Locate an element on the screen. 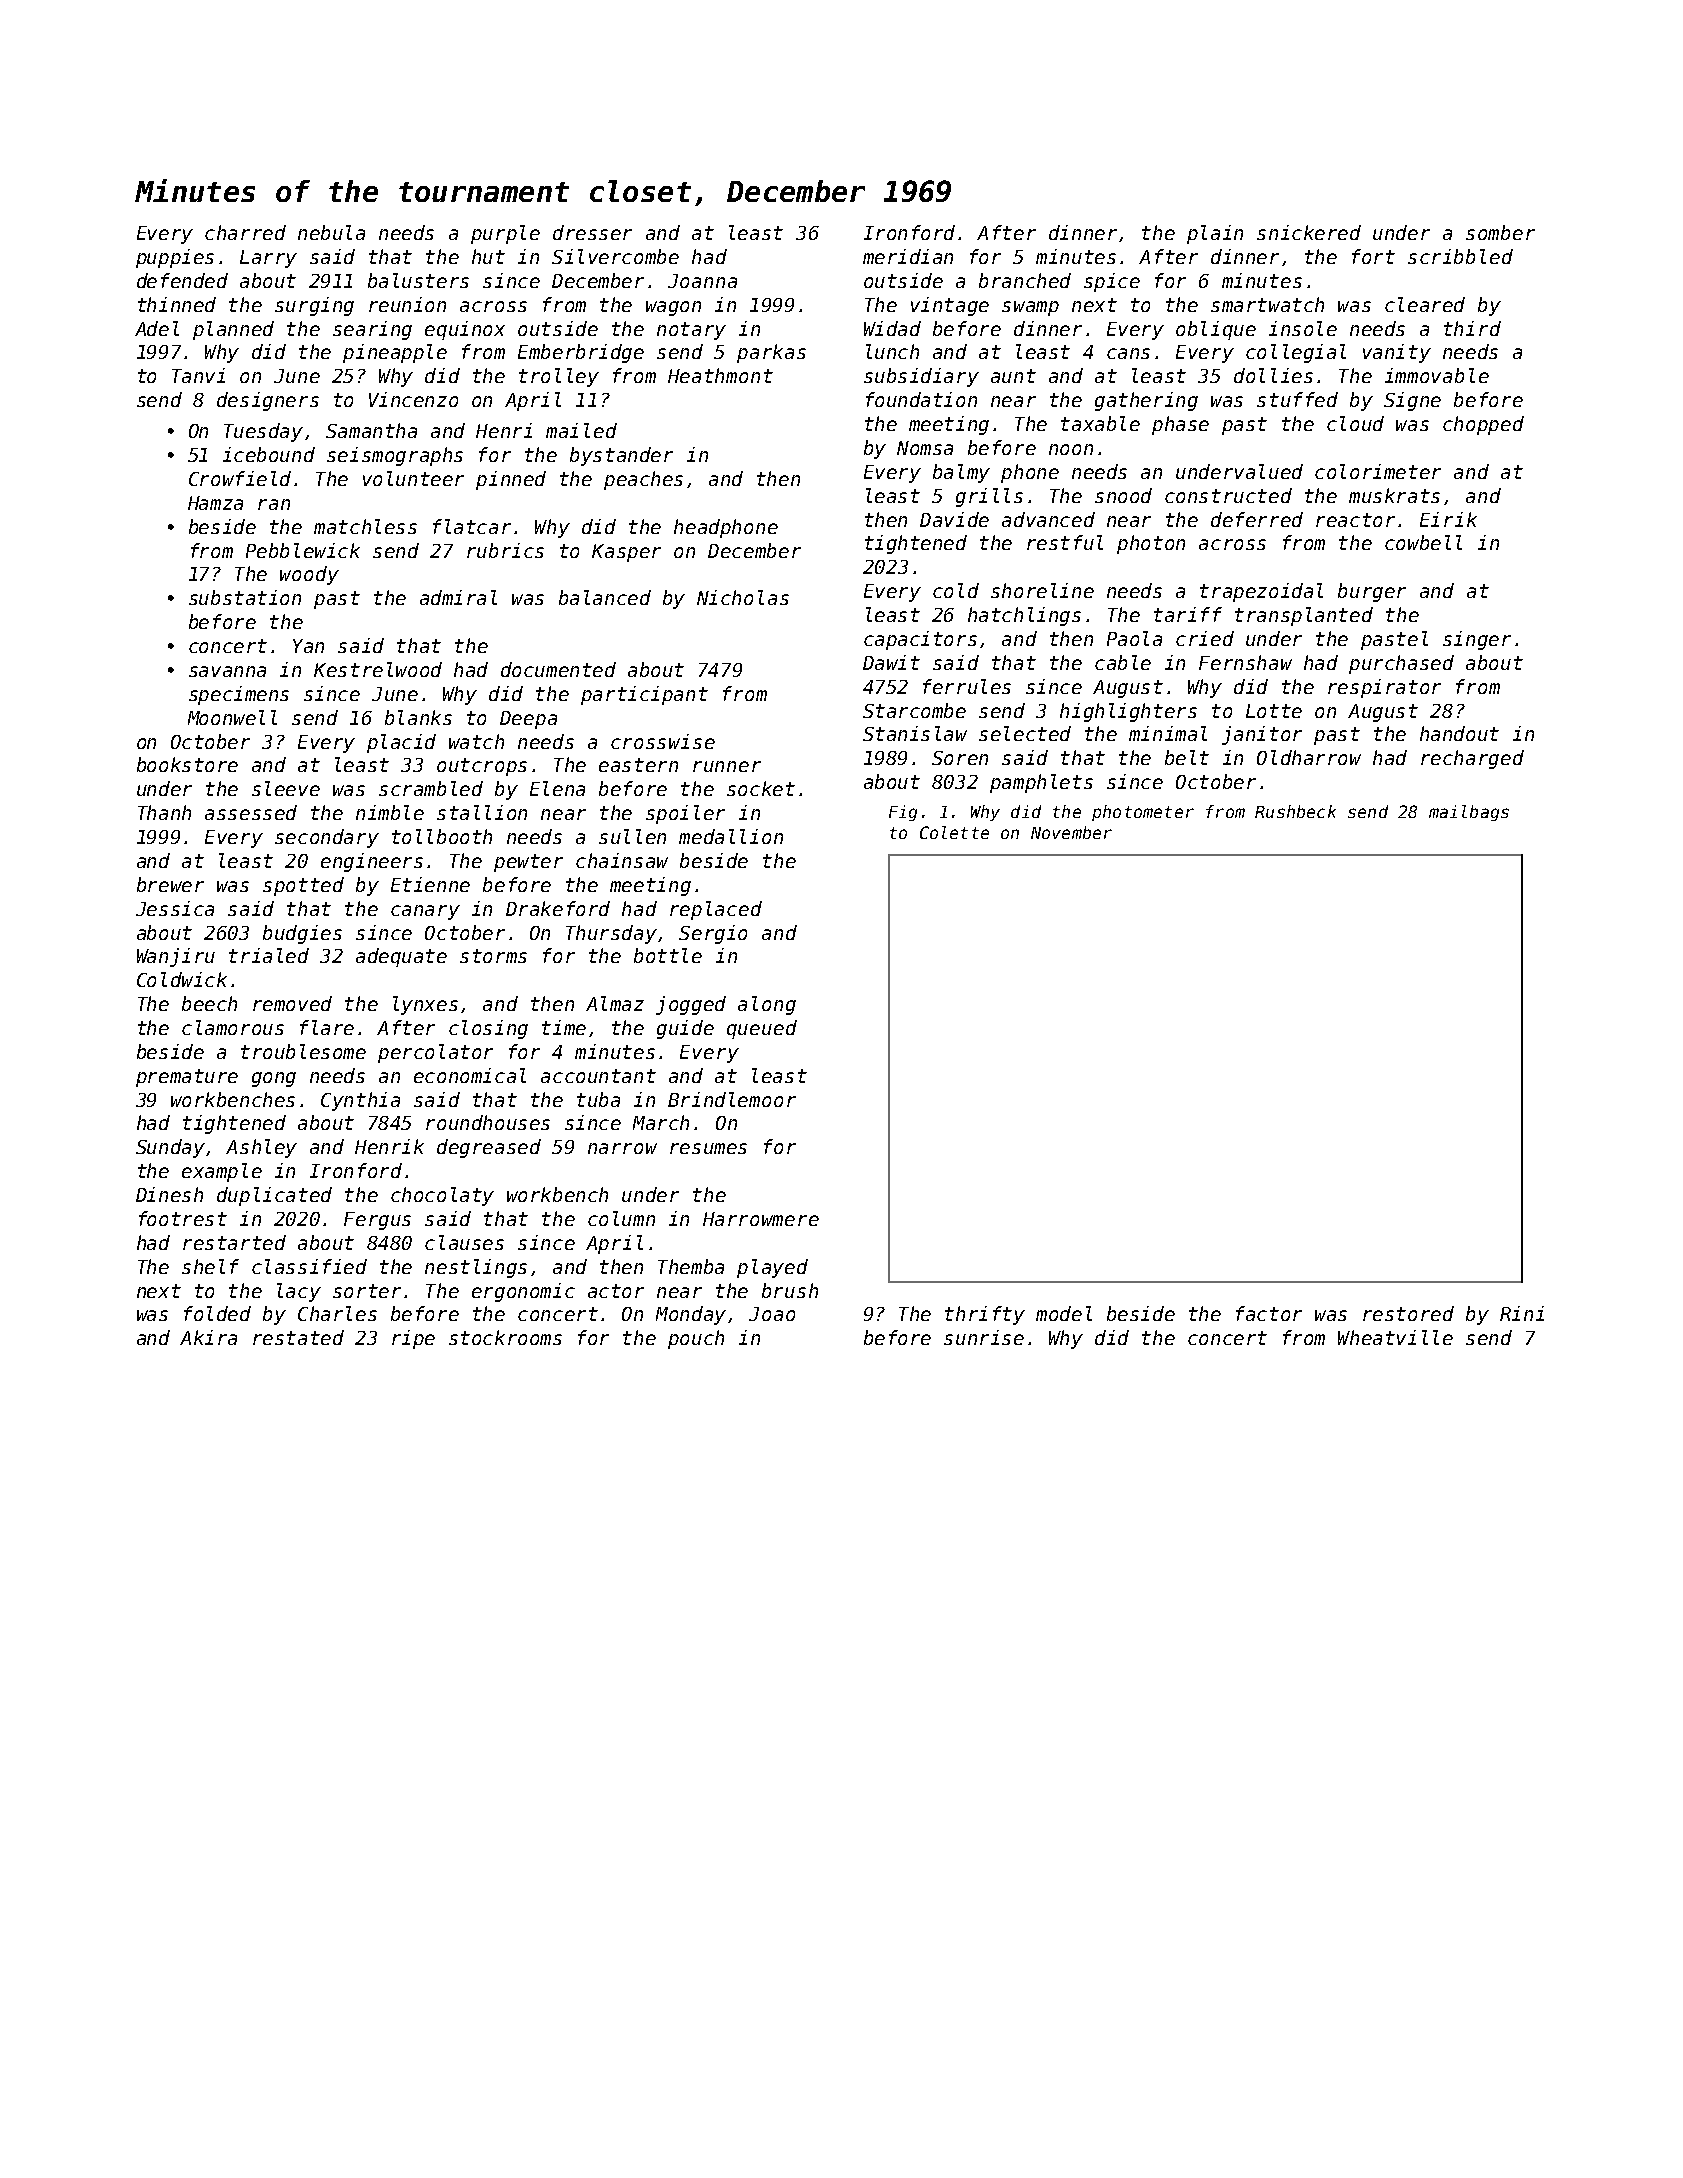 This screenshot has width=1683, height=2178. cowbell is located at coordinates (1423, 542).
